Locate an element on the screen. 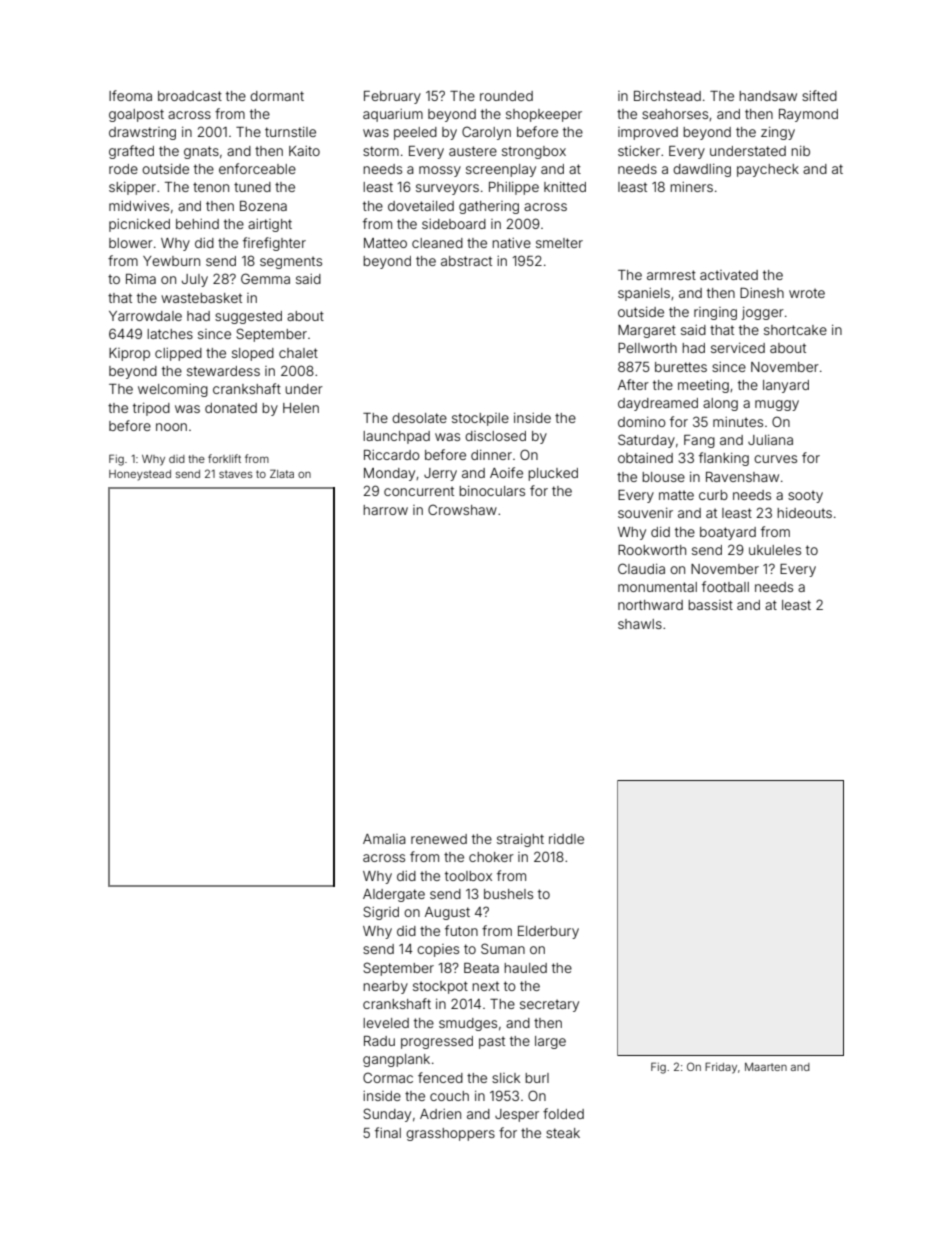 The image size is (952, 1233). nearby is located at coordinates (385, 987).
